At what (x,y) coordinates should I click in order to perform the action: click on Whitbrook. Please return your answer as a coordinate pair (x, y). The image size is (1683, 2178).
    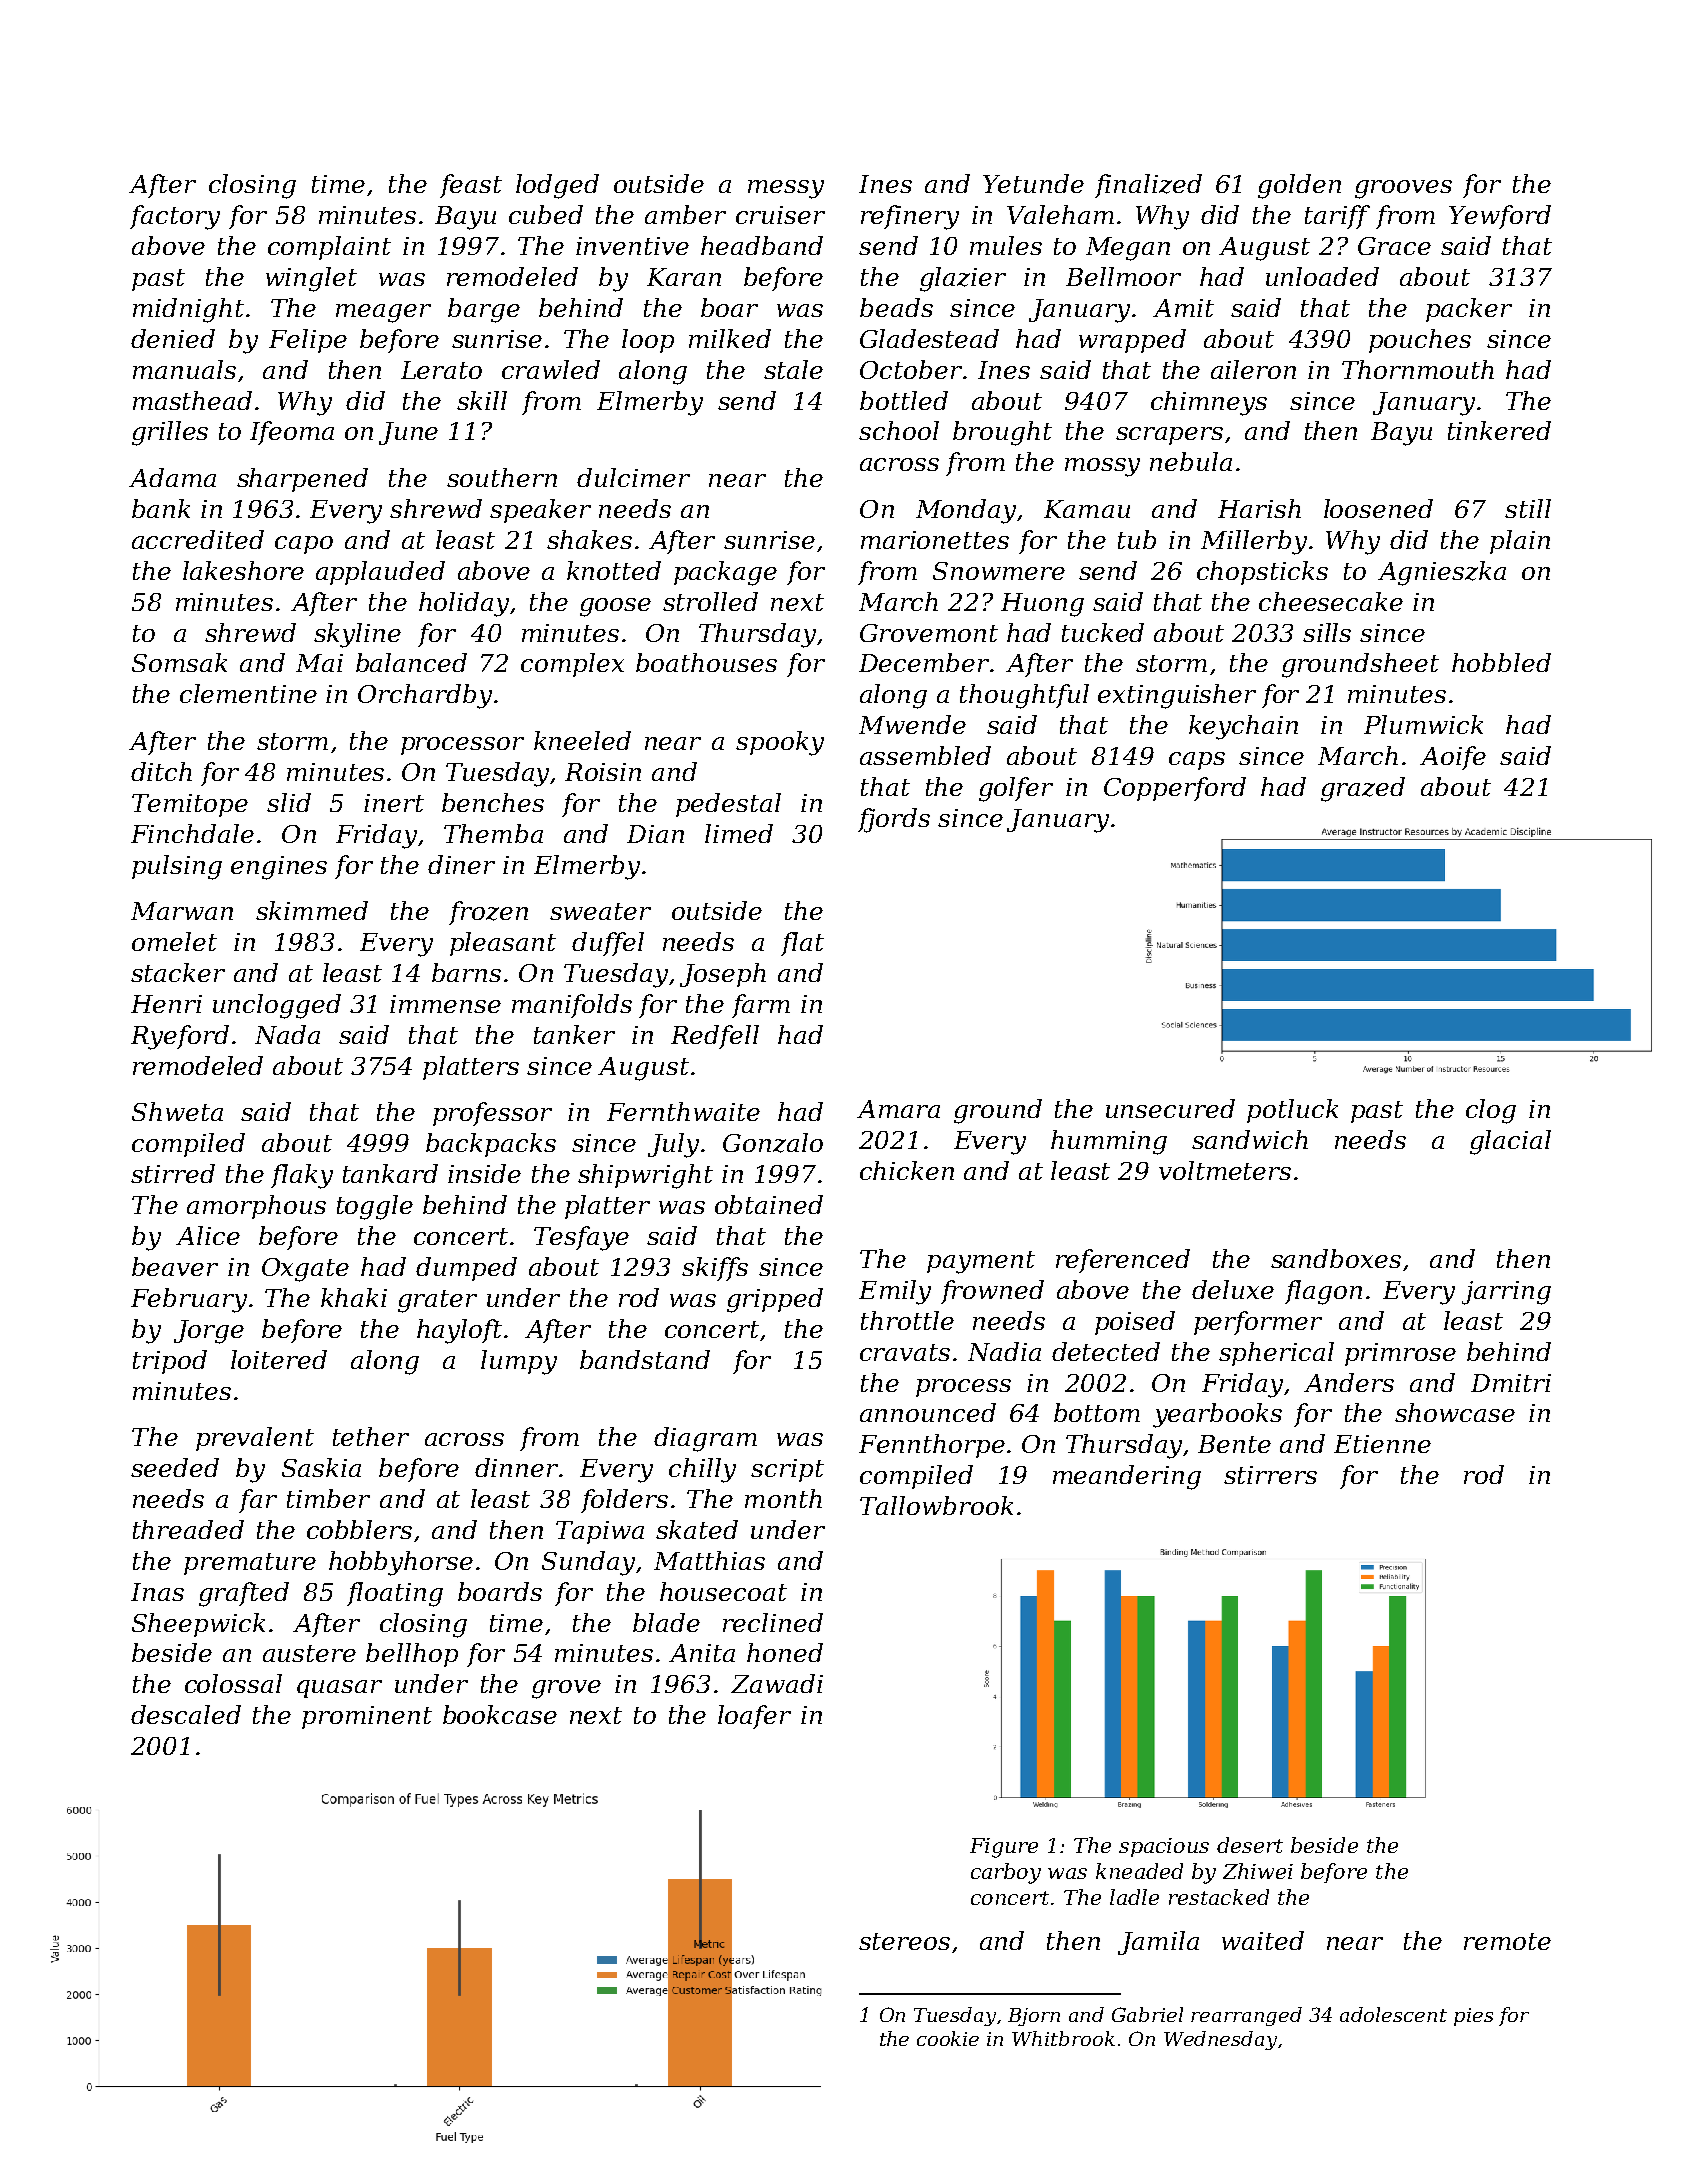
    Looking at the image, I should click on (1063, 2038).
